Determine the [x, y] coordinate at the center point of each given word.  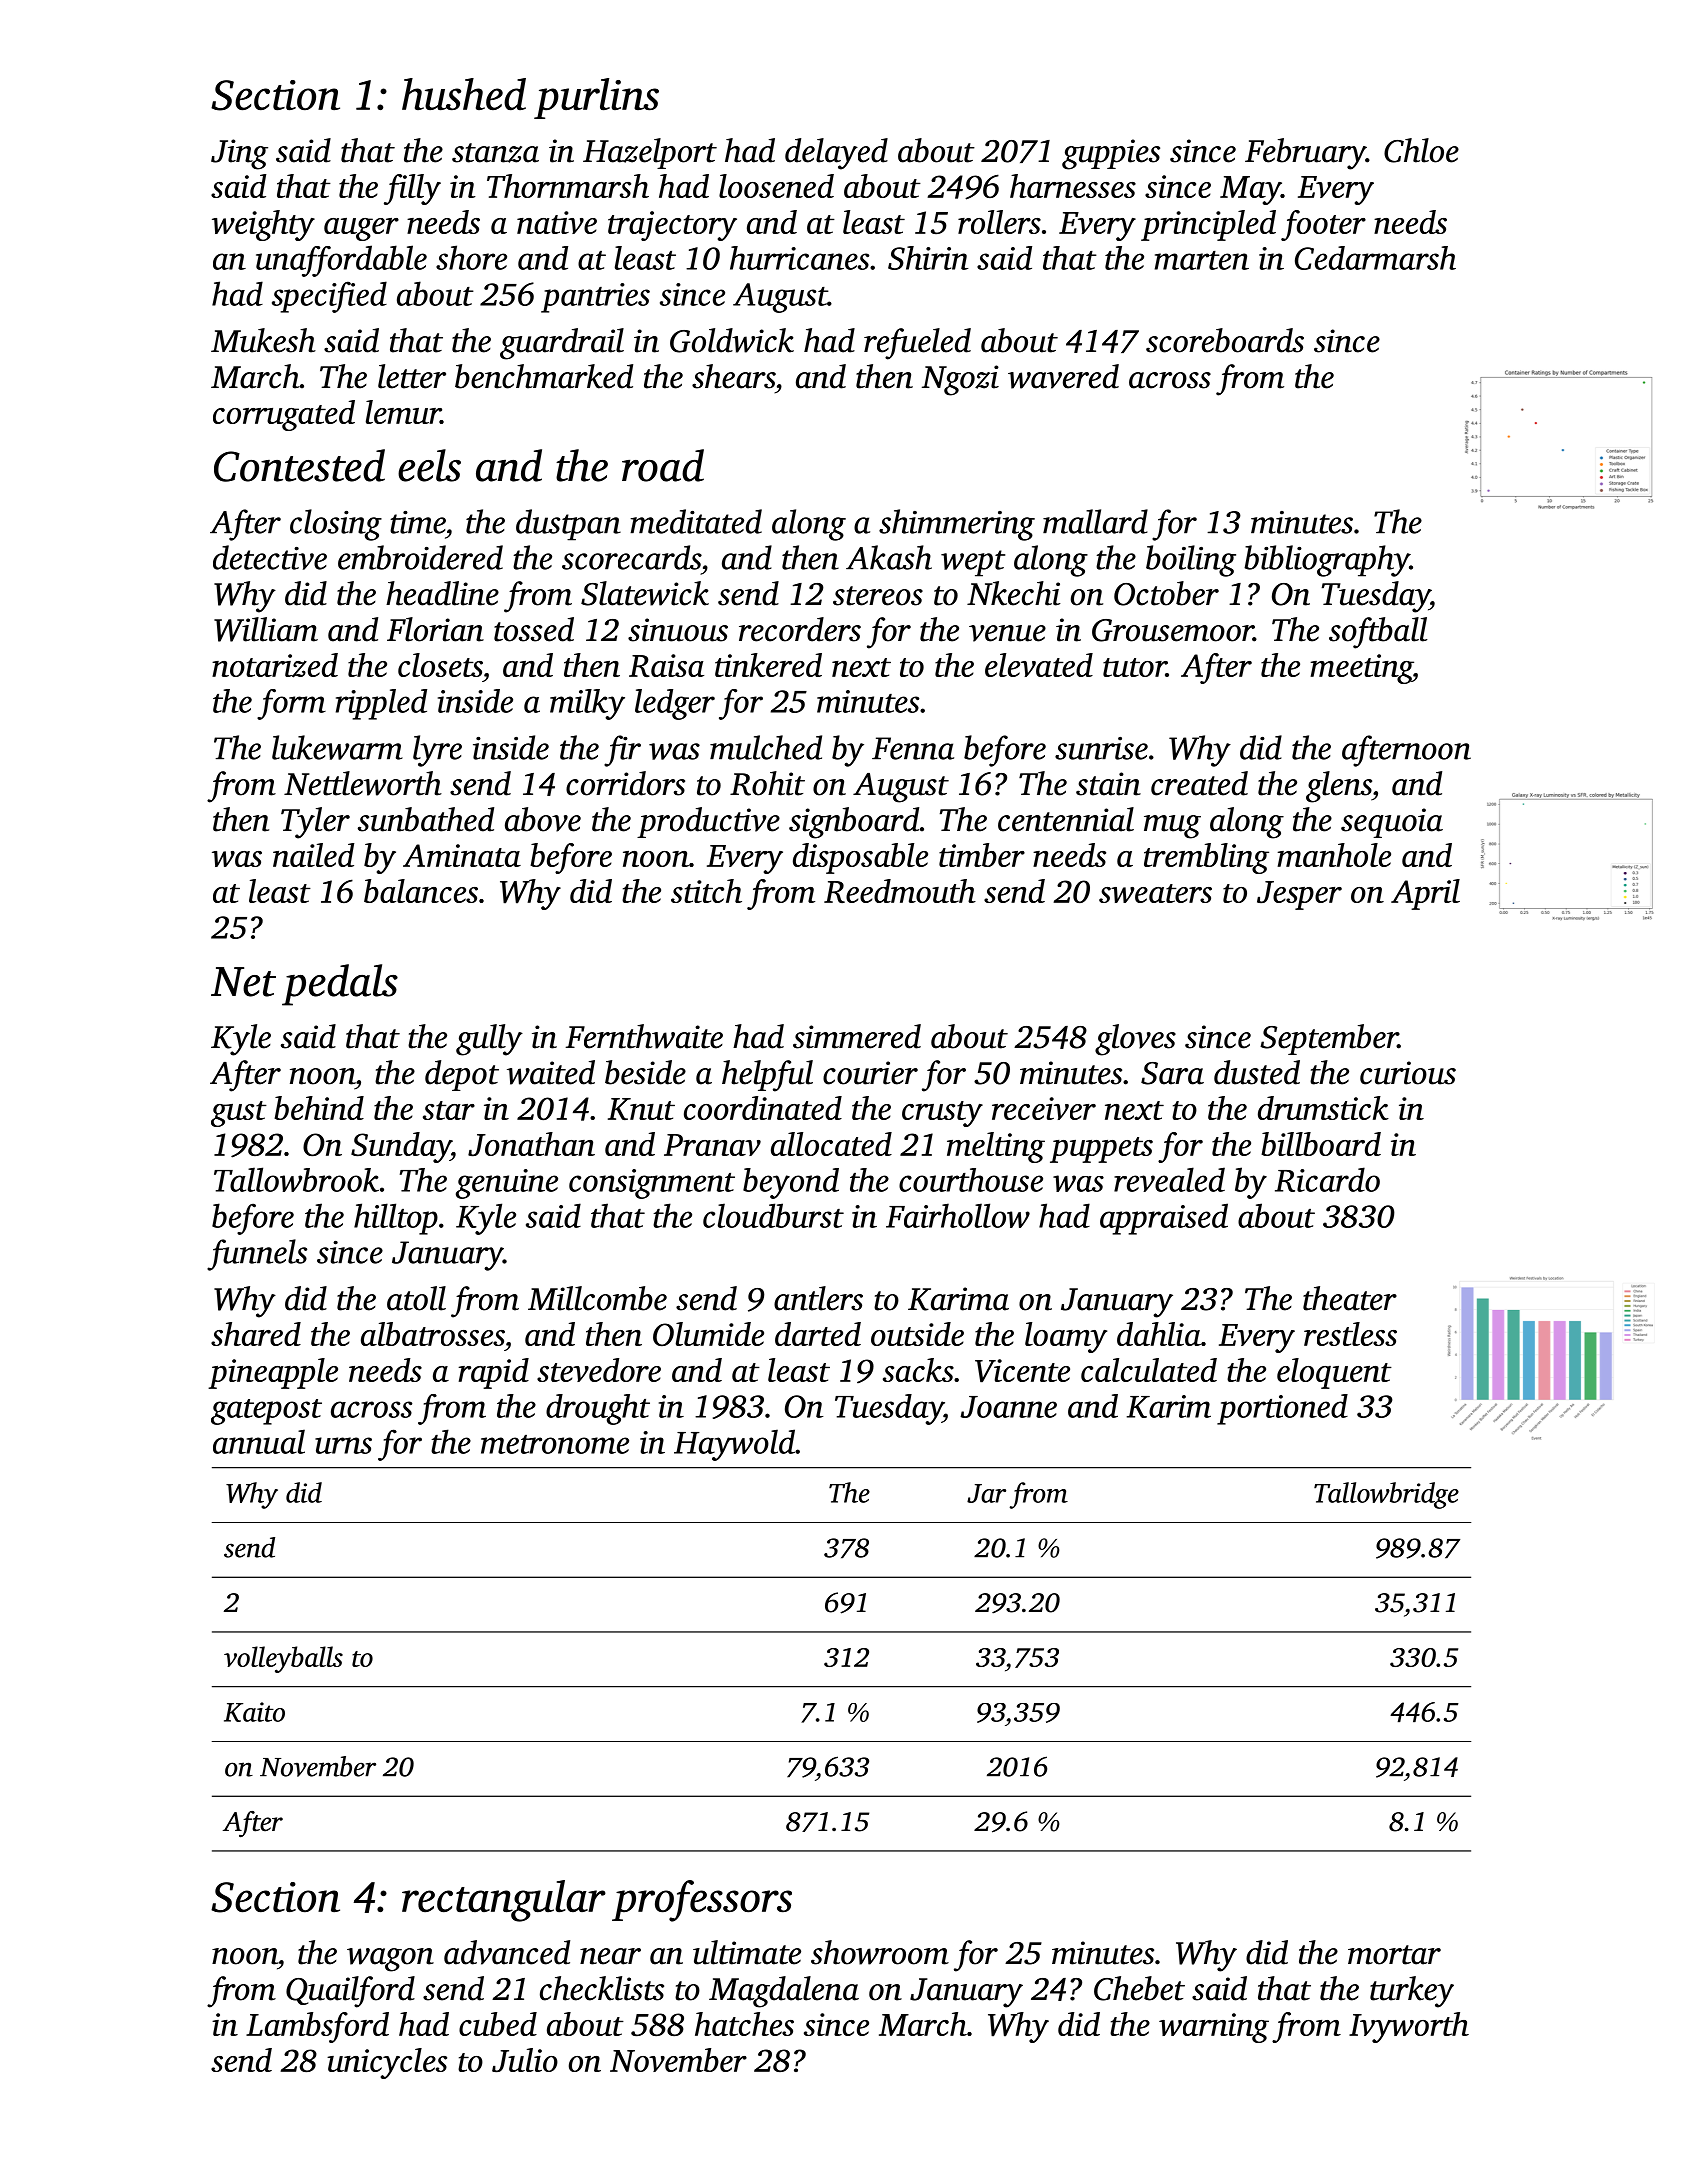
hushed [464, 94]
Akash [889, 557]
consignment [652, 1184]
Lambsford [317, 2027]
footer [1323, 225]
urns [343, 1445]
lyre [437, 751]
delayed [836, 154]
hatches [744, 2024]
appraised [1164, 1219]
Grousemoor [1172, 630]
